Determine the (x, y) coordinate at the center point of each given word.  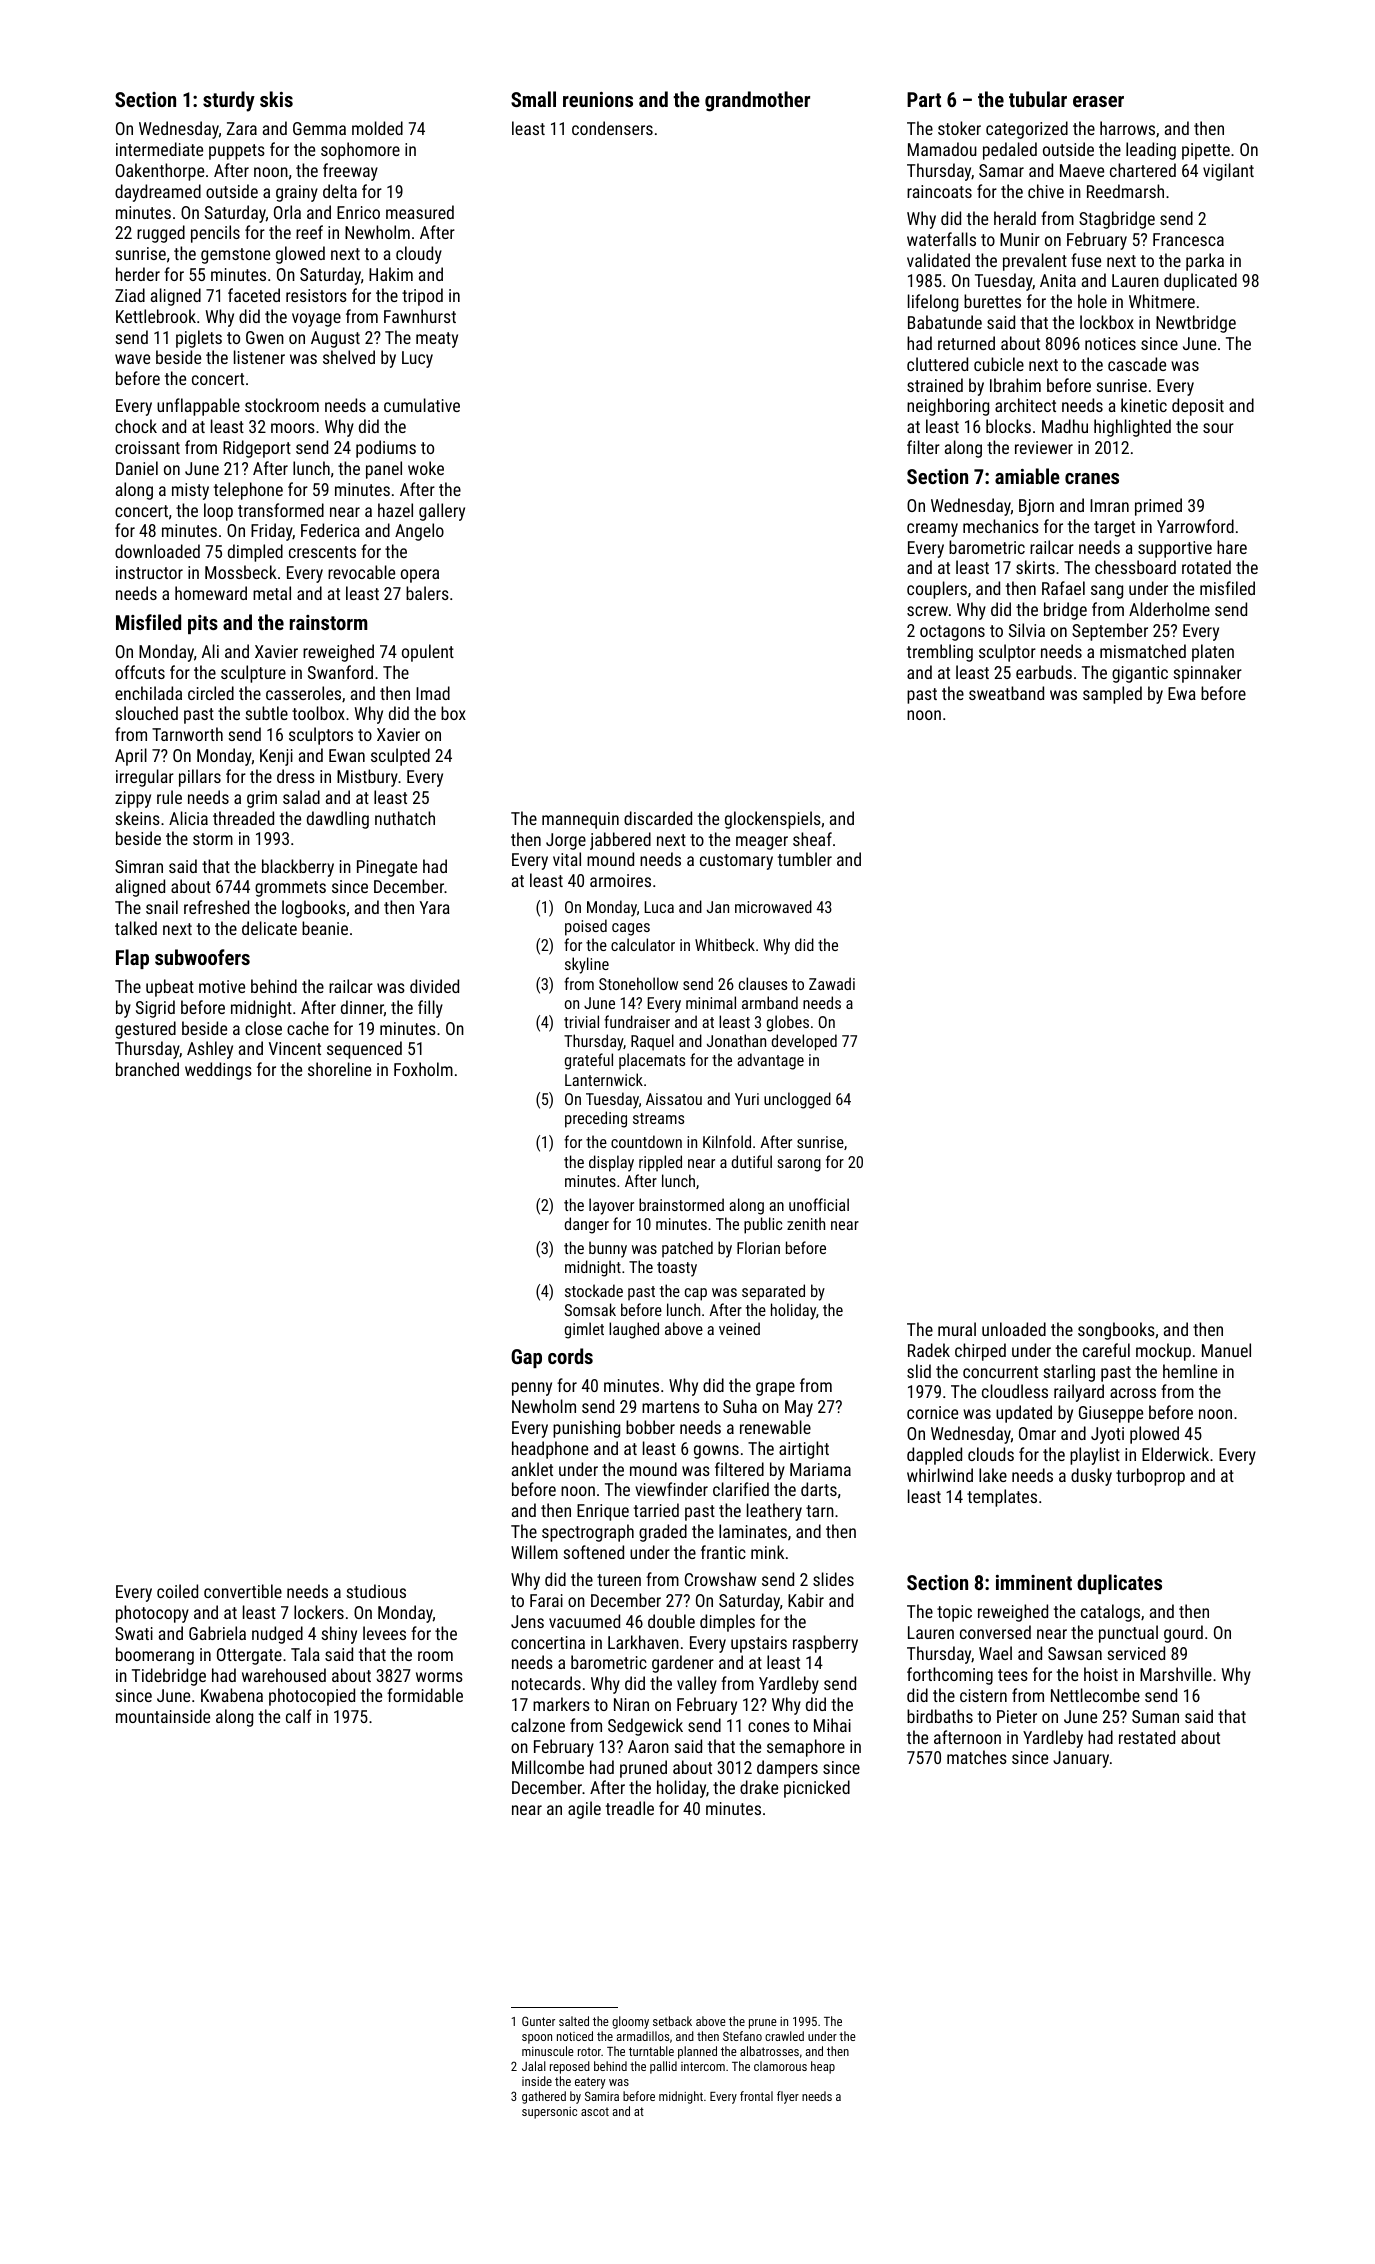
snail (162, 907)
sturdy (229, 101)
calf (299, 1716)
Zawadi (832, 983)
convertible (243, 1591)
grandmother (757, 101)
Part (924, 99)
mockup (1163, 1352)
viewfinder (671, 1489)
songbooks (1116, 1331)
